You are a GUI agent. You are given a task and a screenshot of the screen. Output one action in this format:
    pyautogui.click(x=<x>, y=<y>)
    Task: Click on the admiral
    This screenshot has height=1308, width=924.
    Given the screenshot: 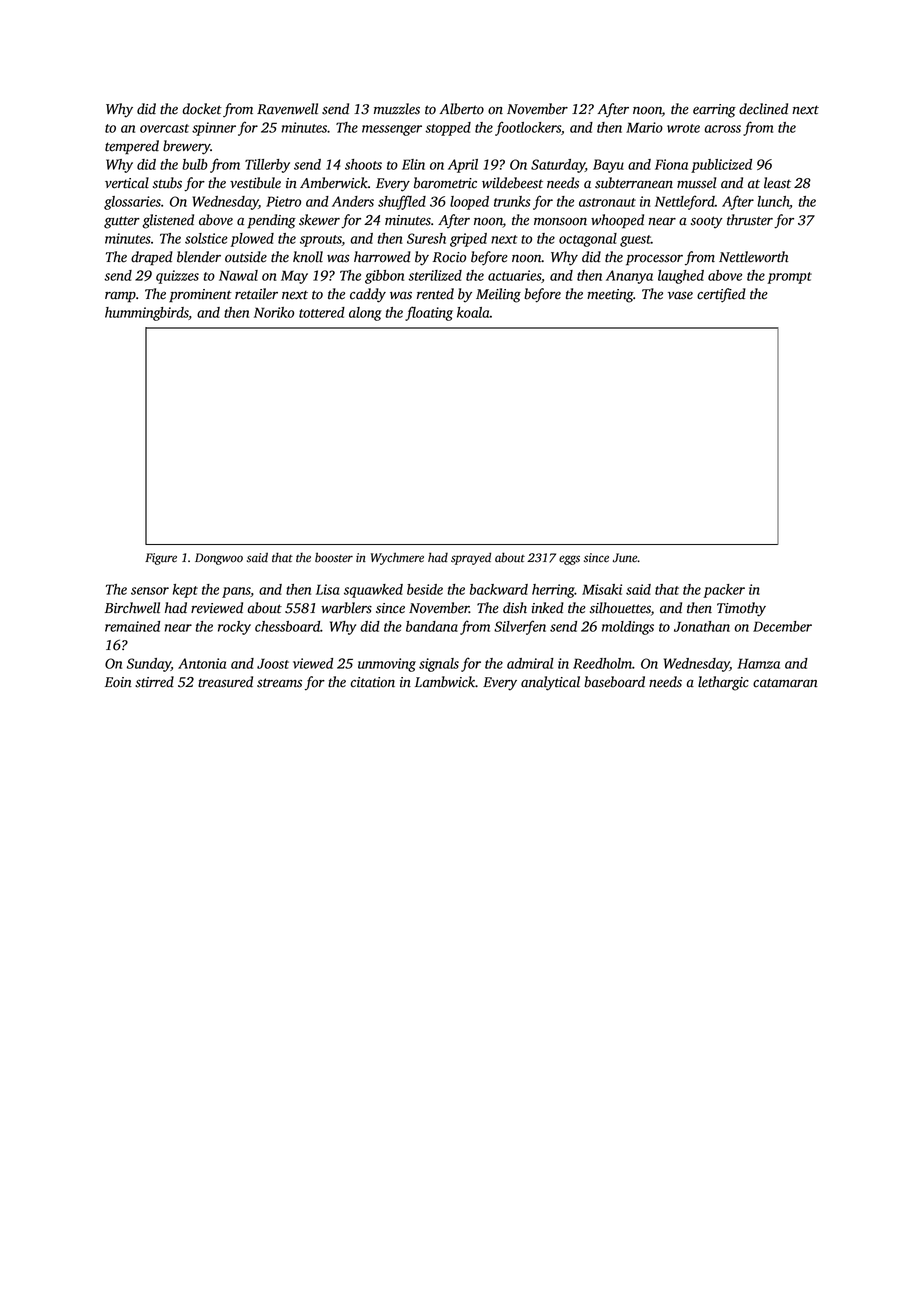 What is the action you would take?
    pyautogui.click(x=530, y=663)
